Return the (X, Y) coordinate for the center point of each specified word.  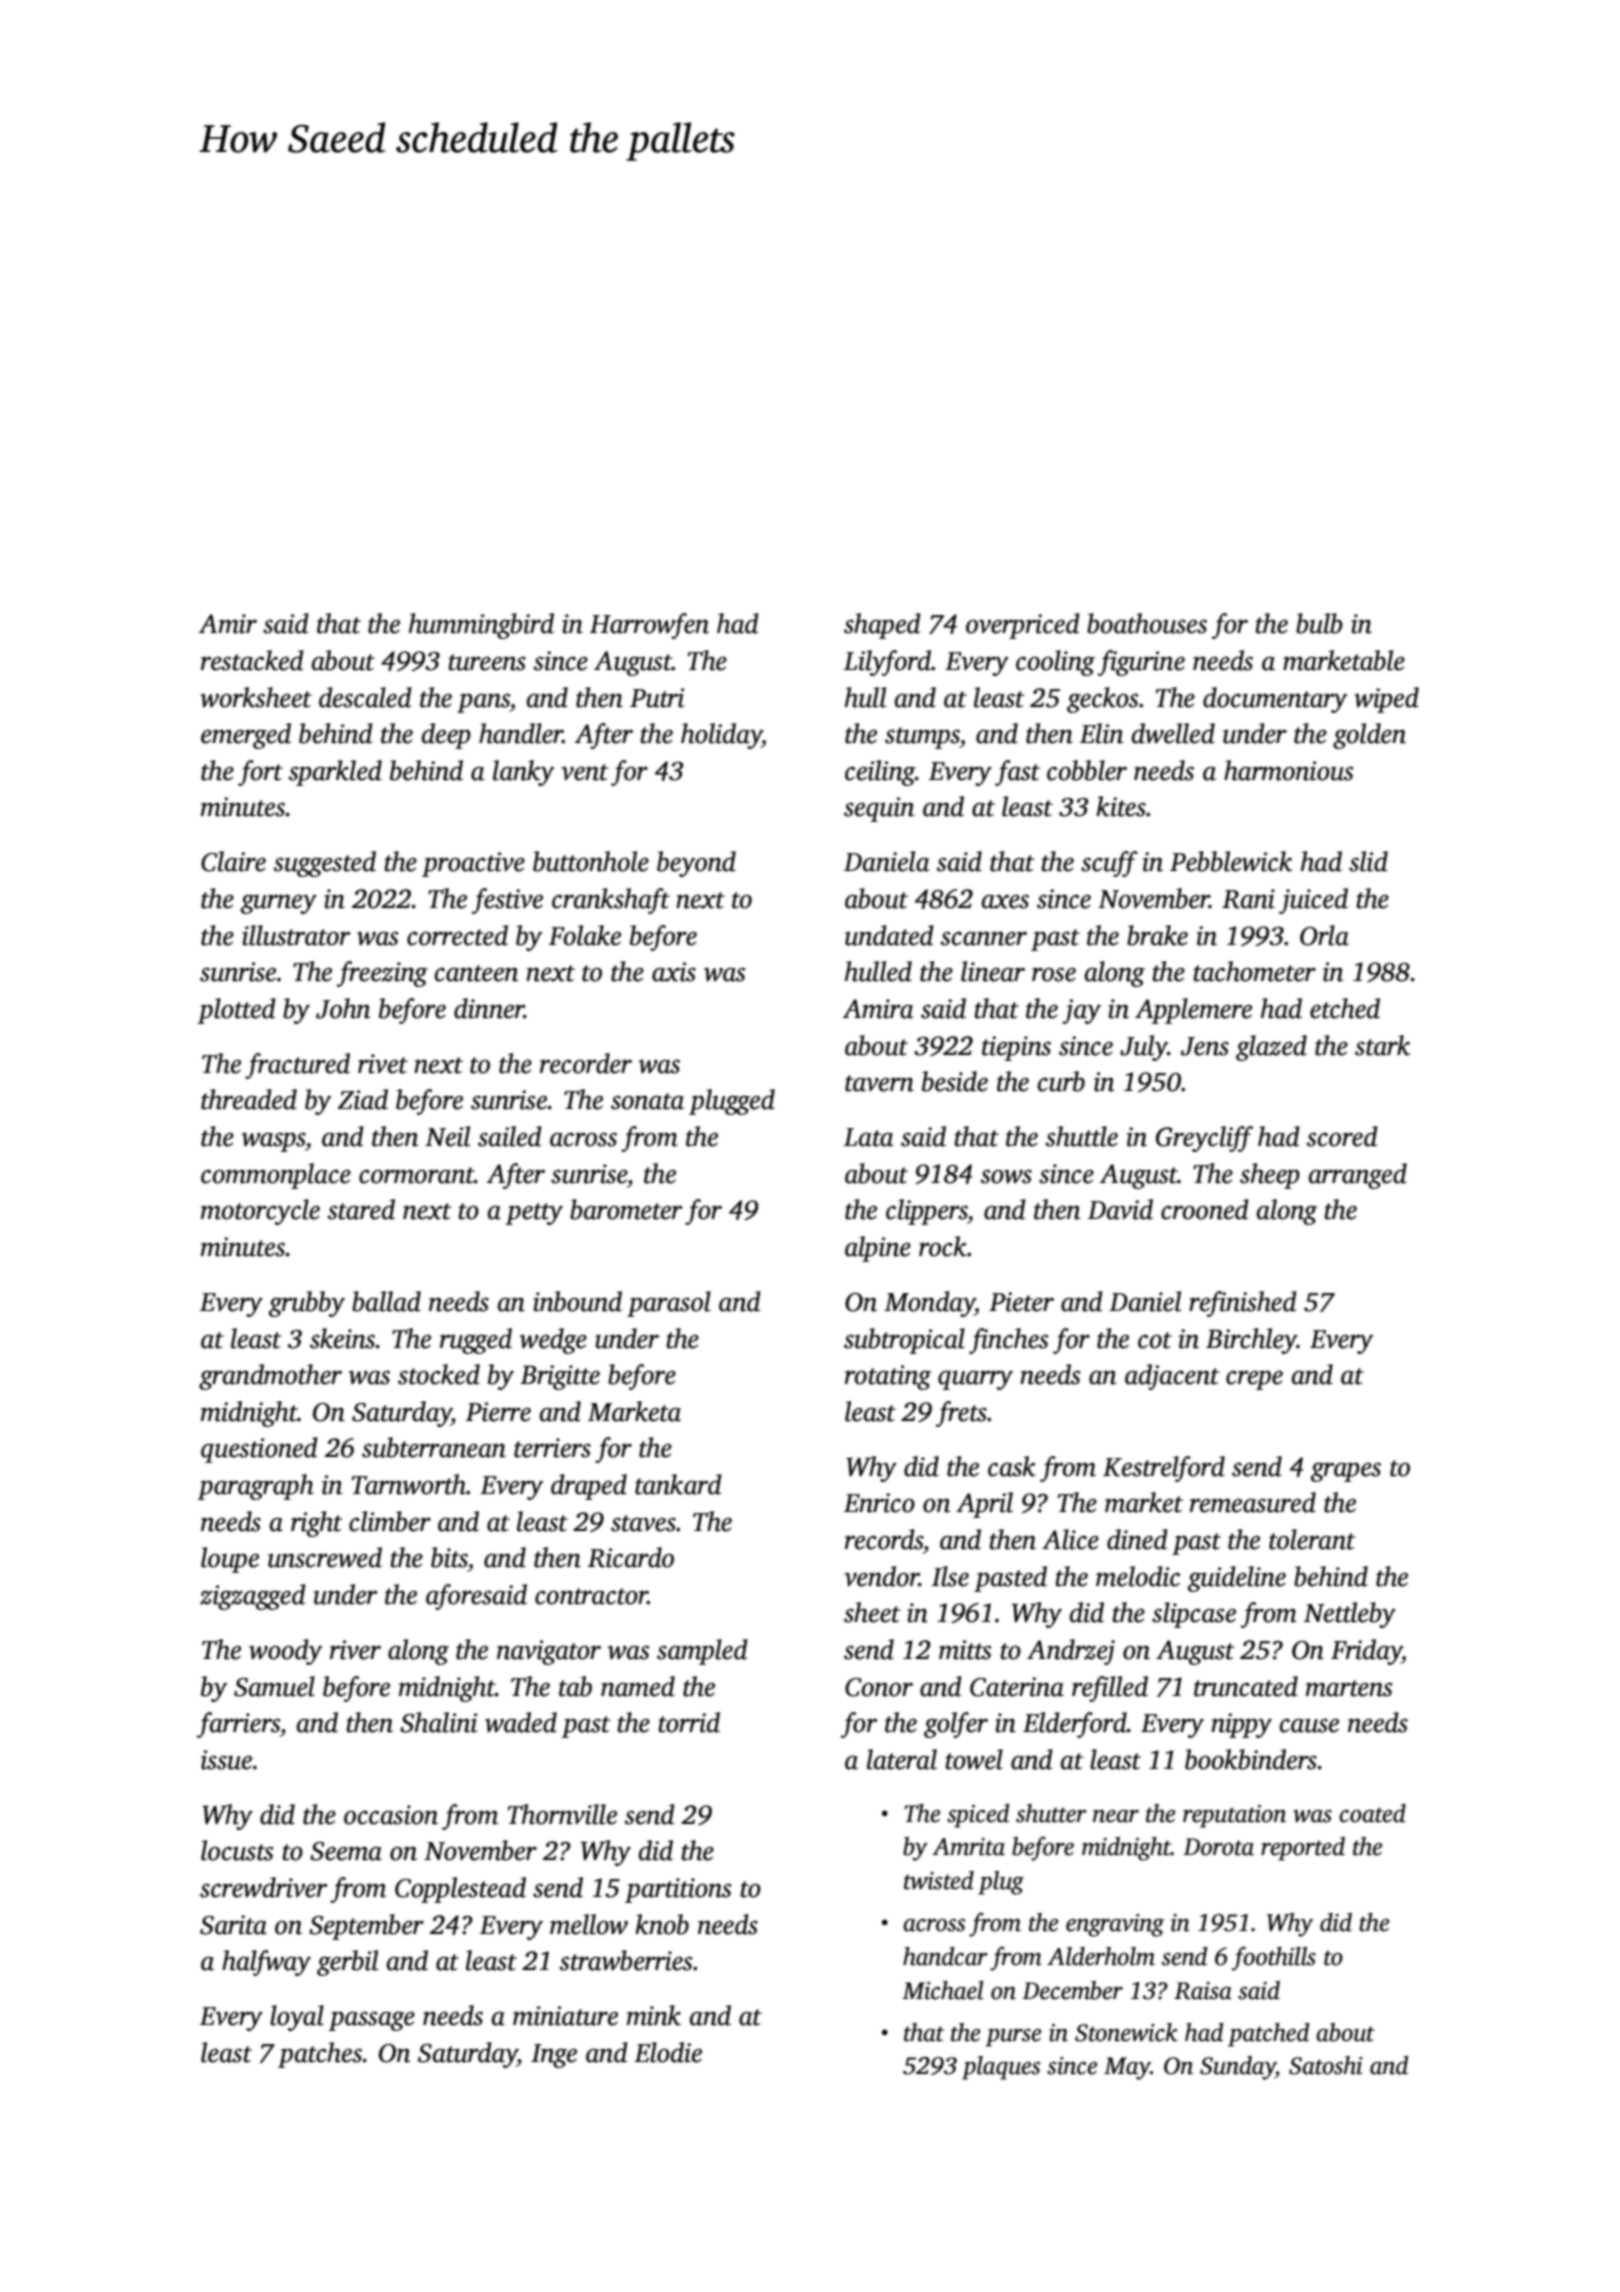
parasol (669, 1304)
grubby (307, 1304)
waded (521, 1722)
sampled (702, 1652)
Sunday (1238, 2068)
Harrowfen (649, 626)
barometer (626, 1209)
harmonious (1289, 770)
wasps (273, 1142)
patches (320, 2055)
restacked (252, 660)
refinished (1243, 1304)
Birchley (1251, 1341)
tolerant (1312, 1539)
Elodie (668, 2052)
